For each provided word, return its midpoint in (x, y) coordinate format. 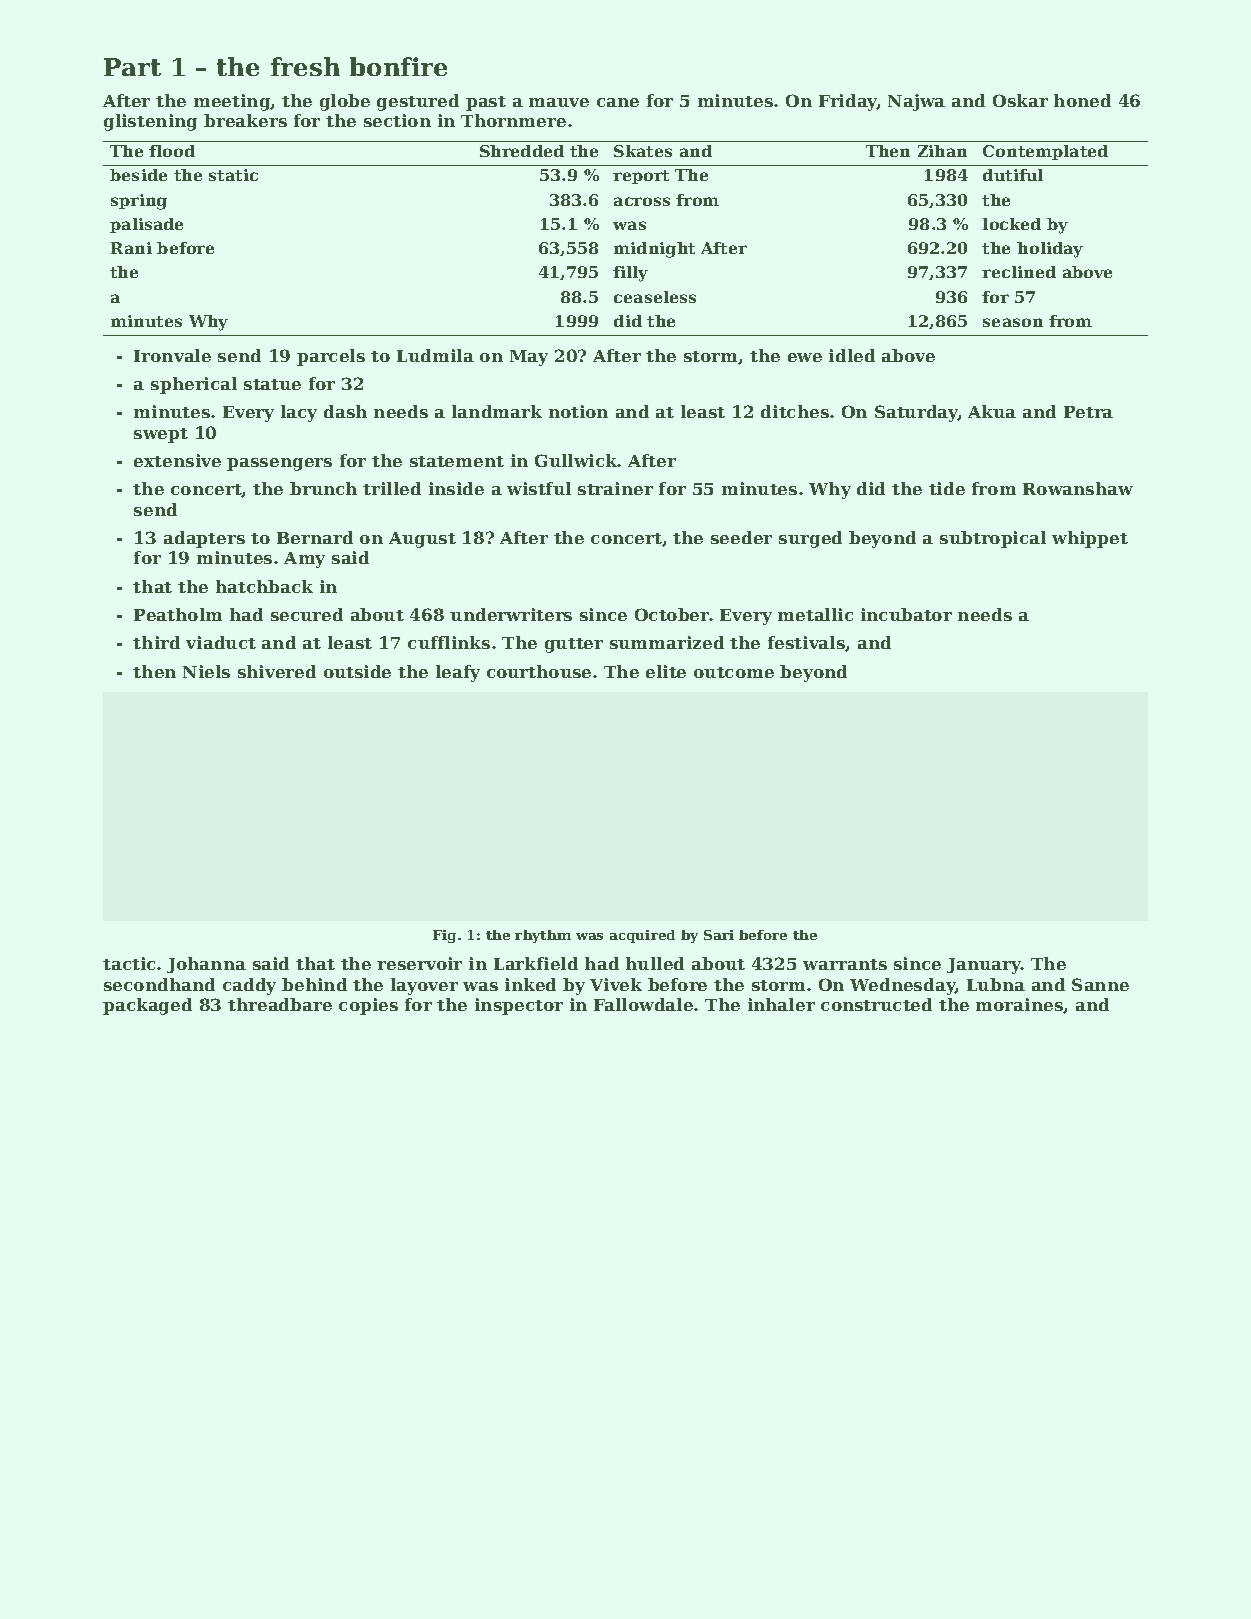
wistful (539, 488)
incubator (906, 614)
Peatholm (178, 614)
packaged (147, 1006)
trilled (392, 488)
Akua (992, 411)
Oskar (1020, 100)
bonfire (398, 66)
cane (618, 102)
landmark (497, 411)
